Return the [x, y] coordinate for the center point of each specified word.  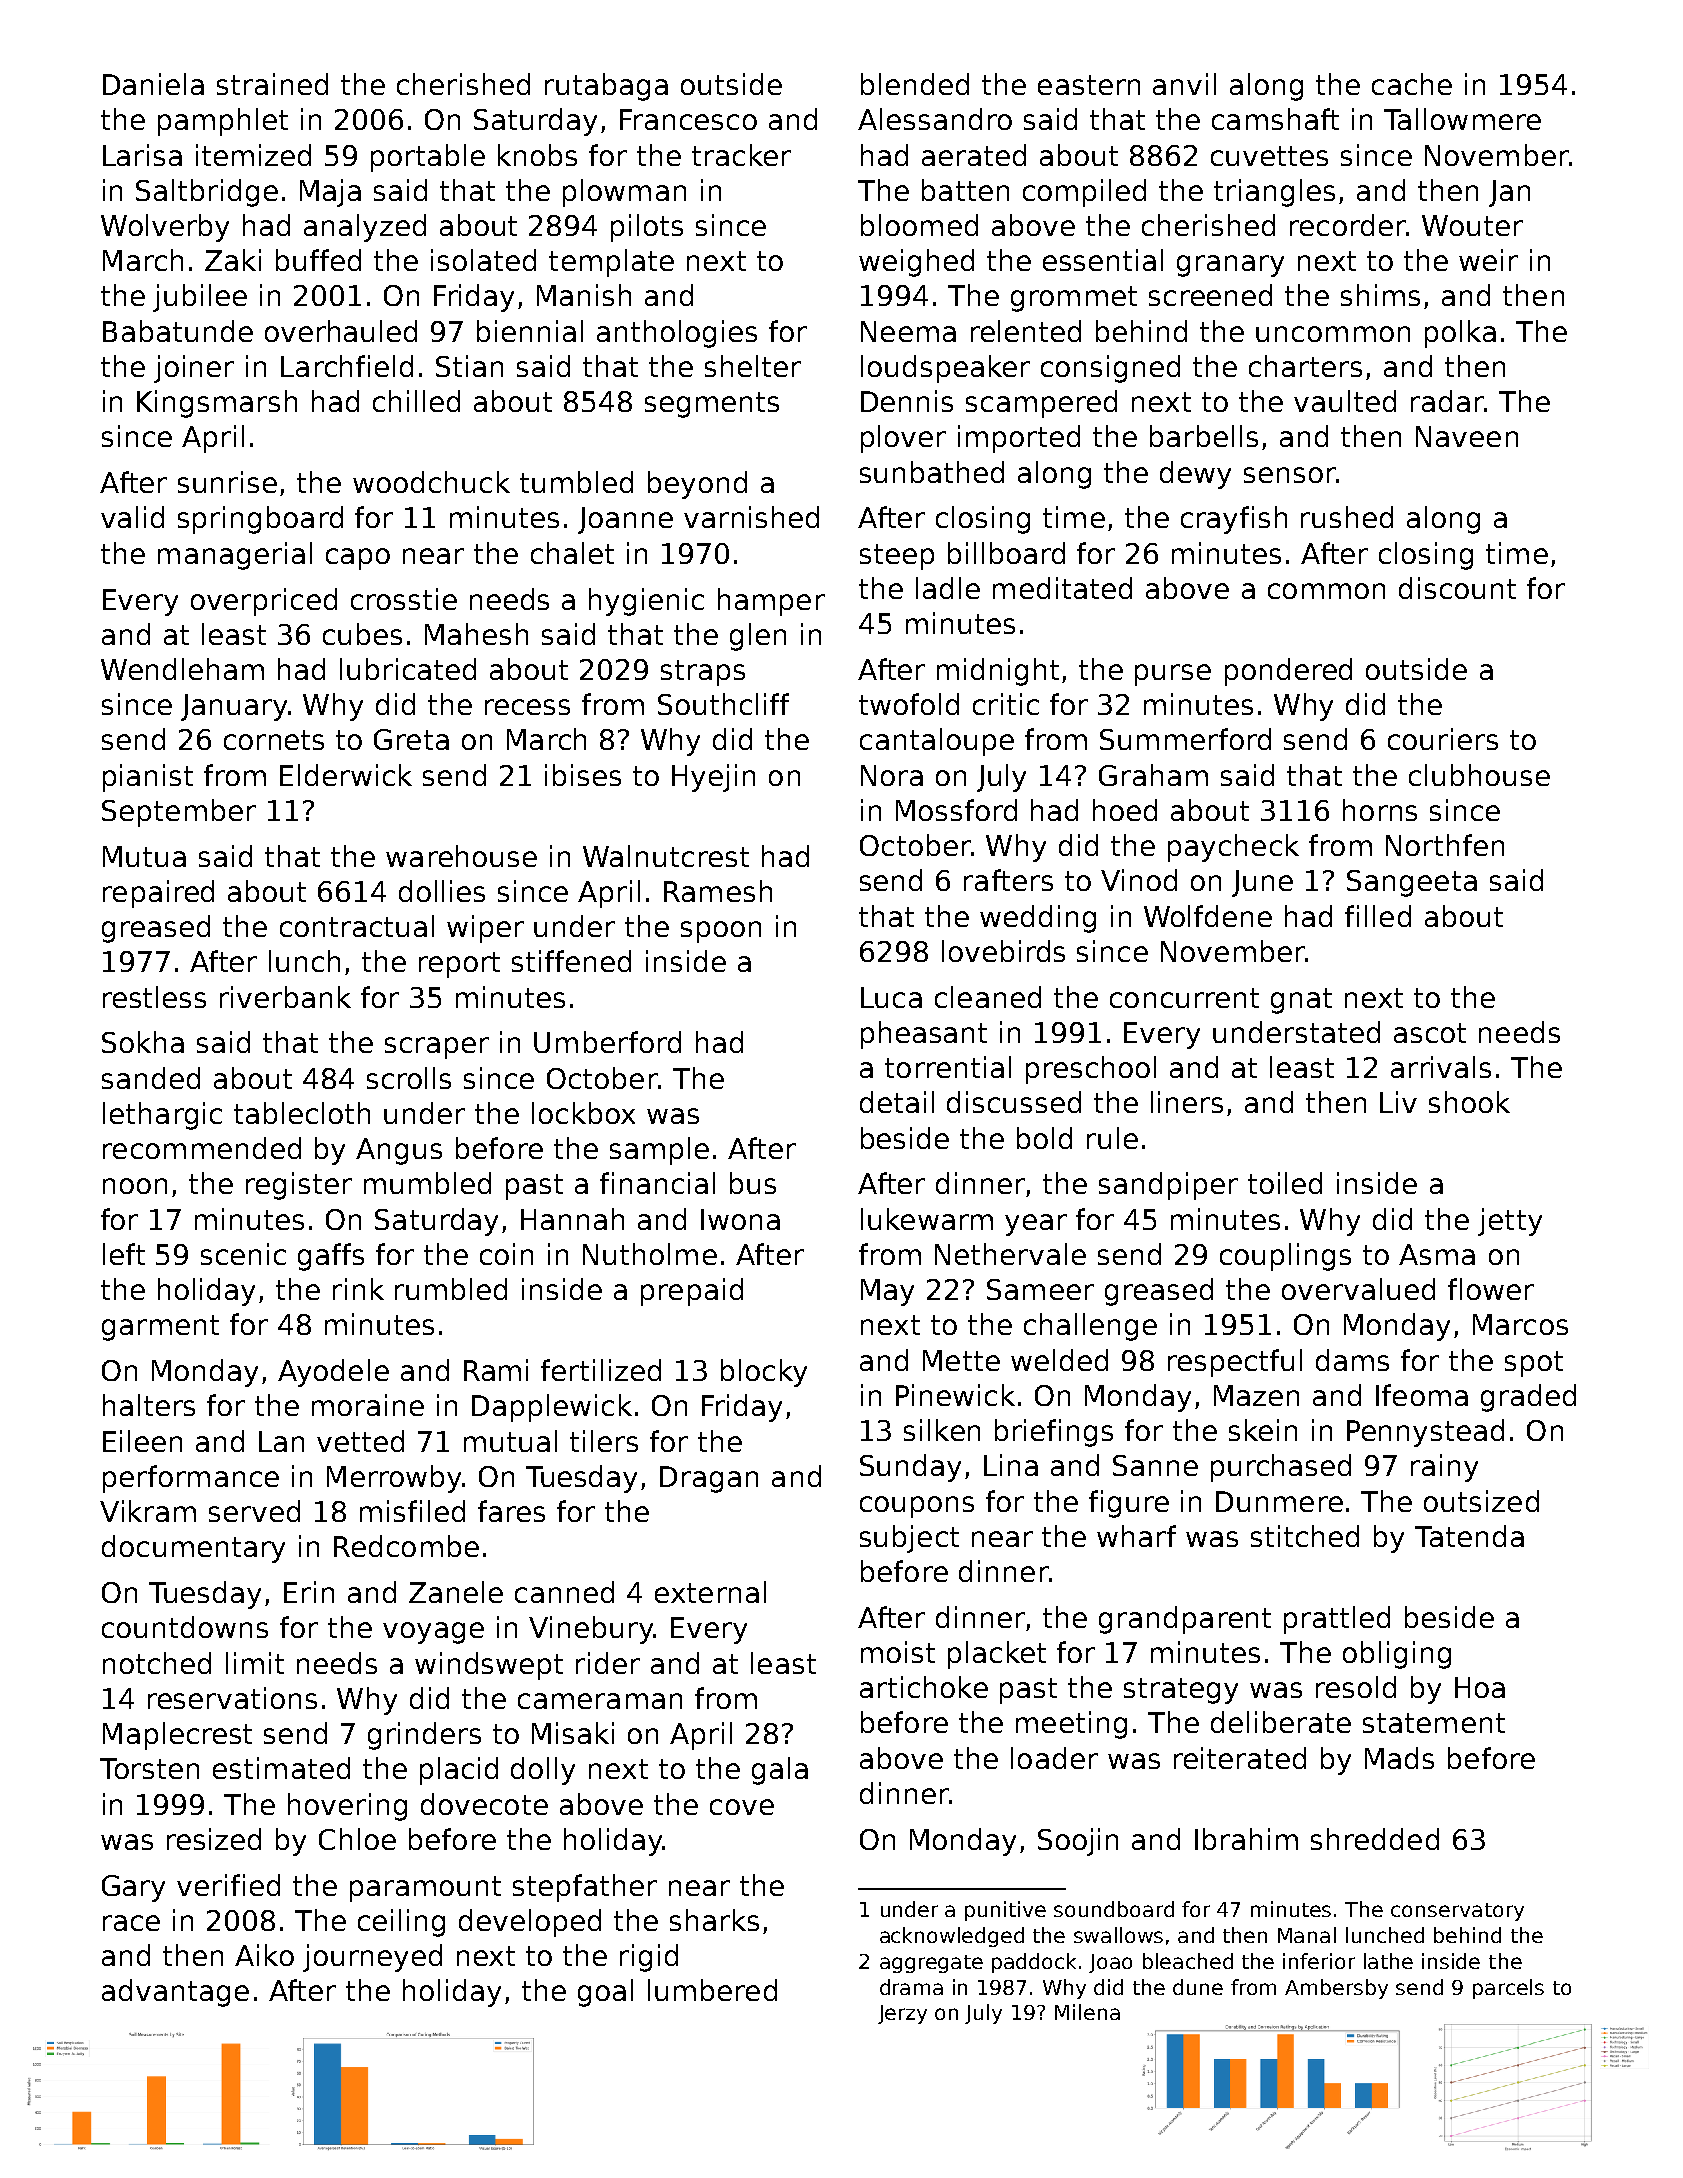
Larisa [142, 155]
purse [1173, 675]
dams [1352, 1360]
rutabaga [606, 87]
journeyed [372, 1958]
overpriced [264, 602]
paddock [1034, 1963]
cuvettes [1269, 156]
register [299, 1186]
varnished [751, 517]
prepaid [692, 1292]
